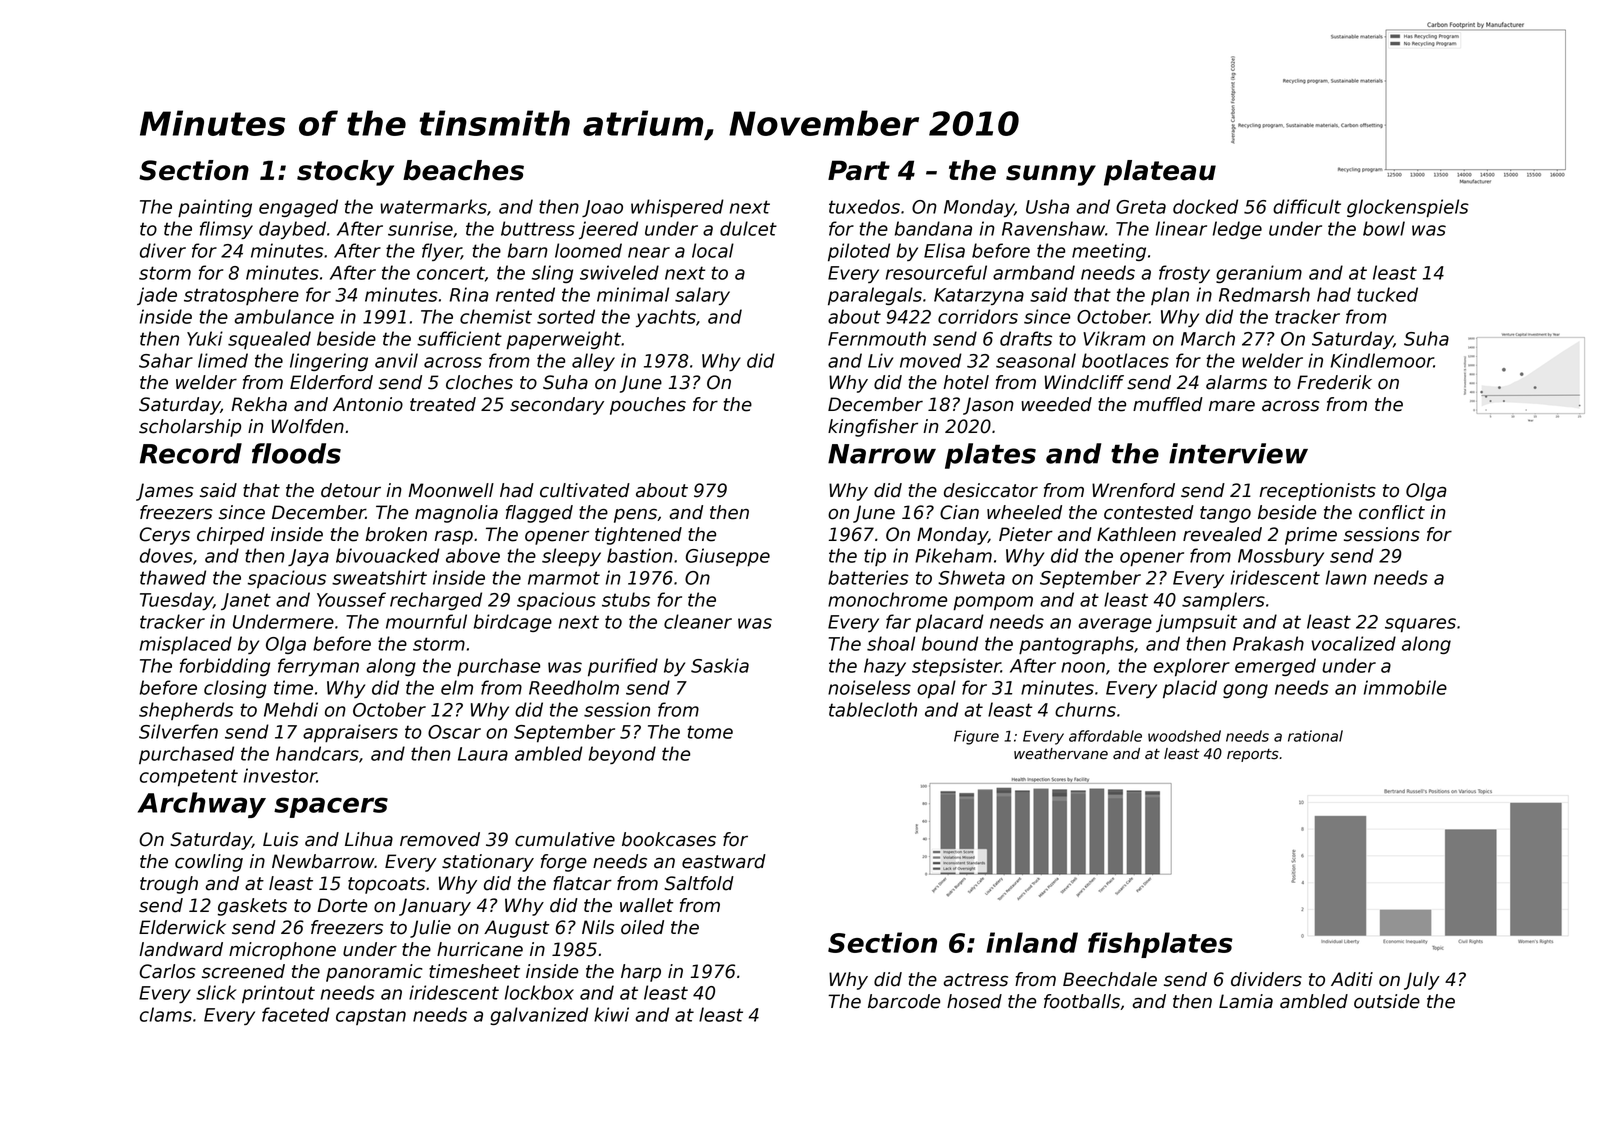  Describe the element at coordinates (331, 807) in the screenshot. I see `spacers` at that location.
